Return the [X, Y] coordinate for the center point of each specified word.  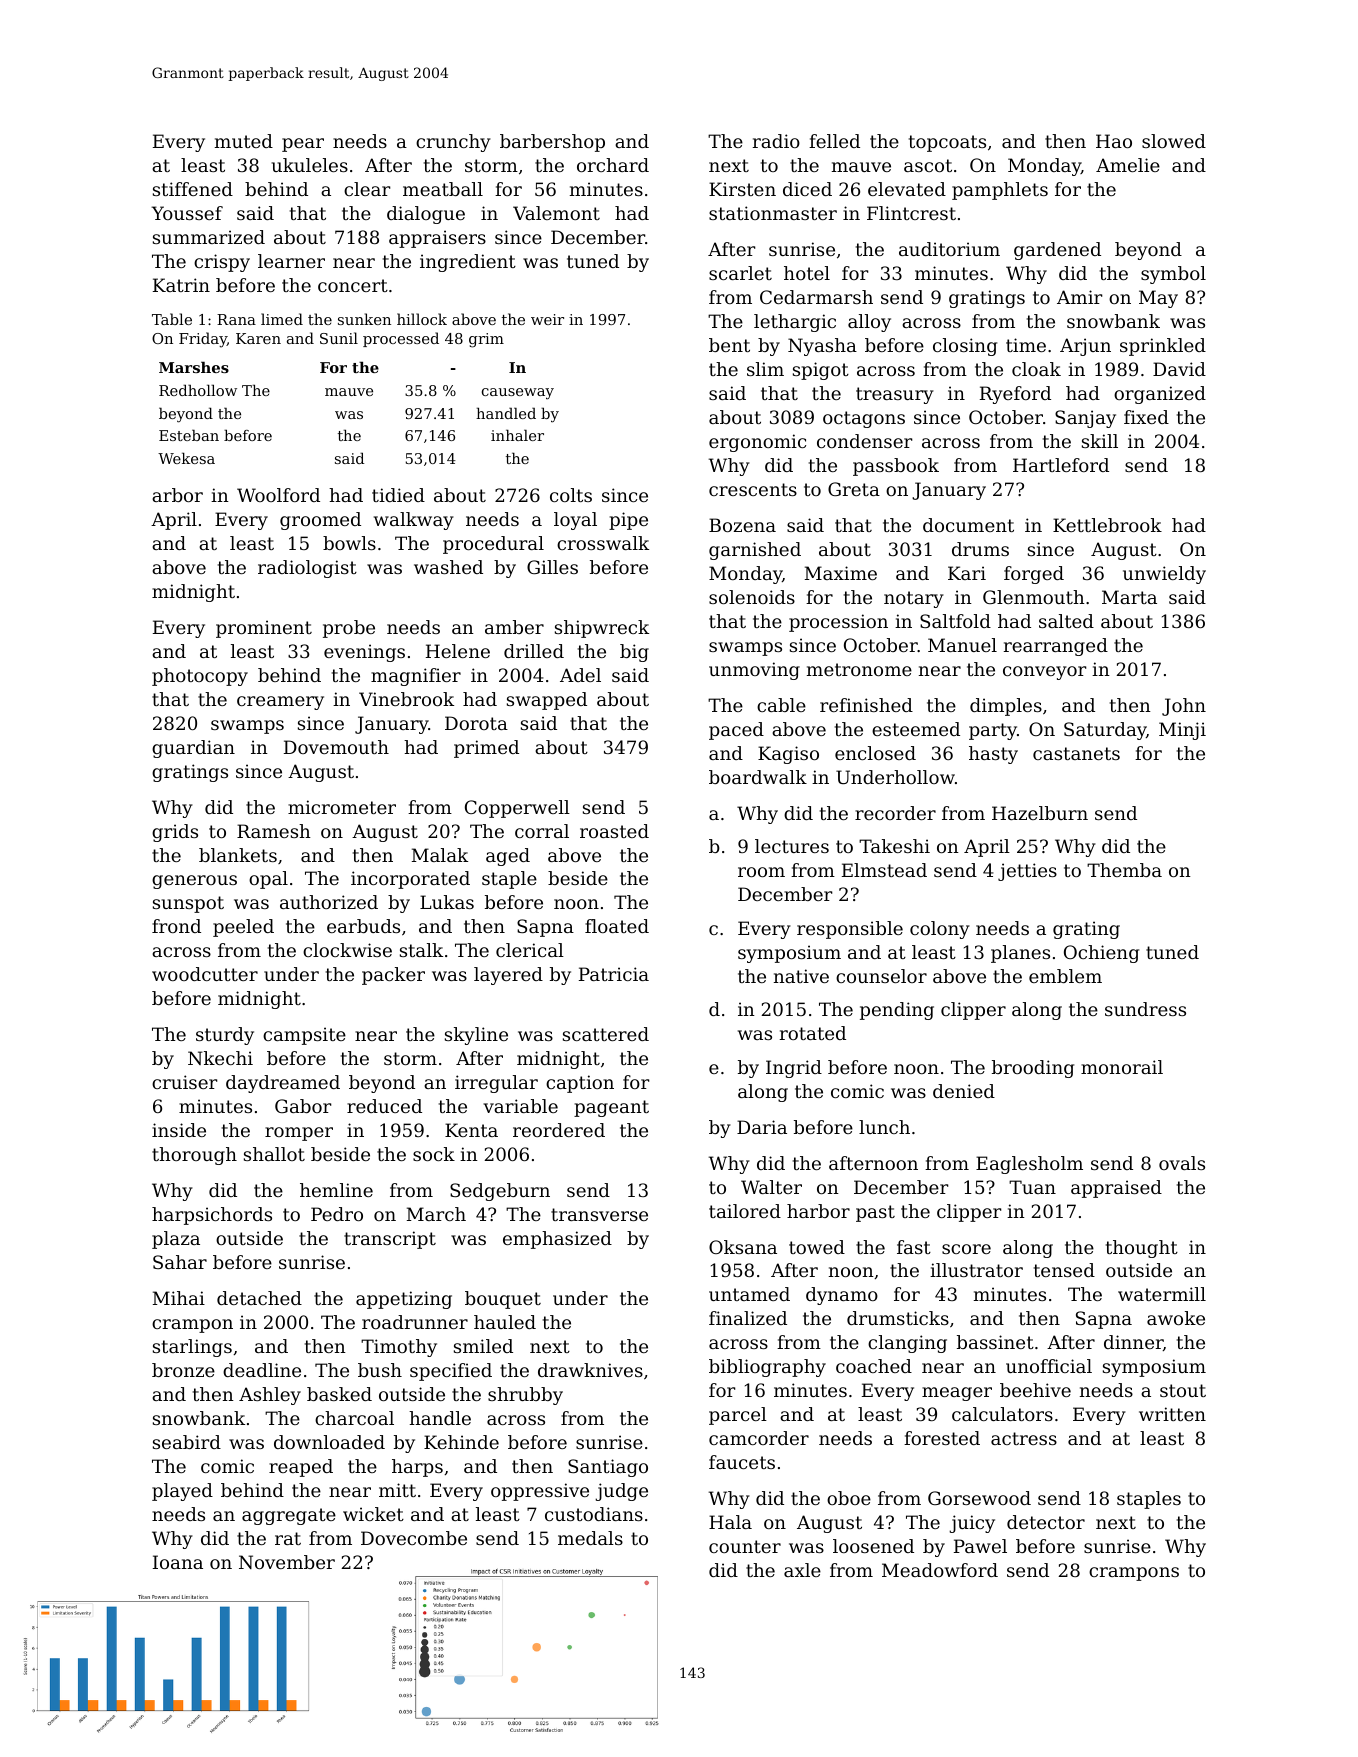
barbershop [552, 143]
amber [514, 627]
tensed [1064, 1270]
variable [520, 1106]
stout [1183, 1390]
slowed [1174, 141]
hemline [336, 1190]
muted [244, 141]
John [1184, 707]
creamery [280, 703]
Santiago [608, 1468]
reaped [301, 1468]
